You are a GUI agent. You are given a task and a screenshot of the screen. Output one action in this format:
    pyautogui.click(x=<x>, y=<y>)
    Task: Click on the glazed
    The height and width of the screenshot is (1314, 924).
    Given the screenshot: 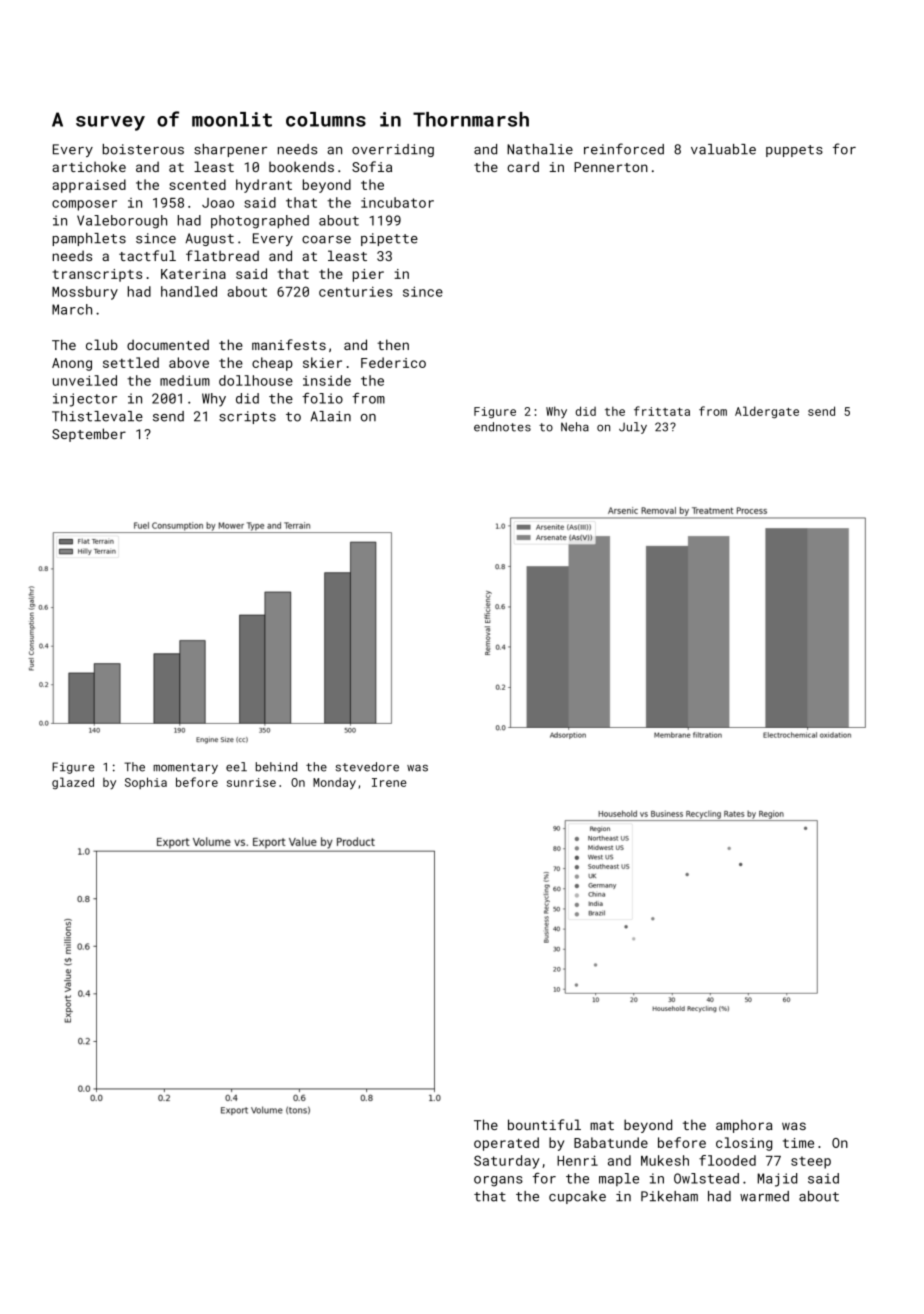 What is the action you would take?
    pyautogui.click(x=73, y=783)
